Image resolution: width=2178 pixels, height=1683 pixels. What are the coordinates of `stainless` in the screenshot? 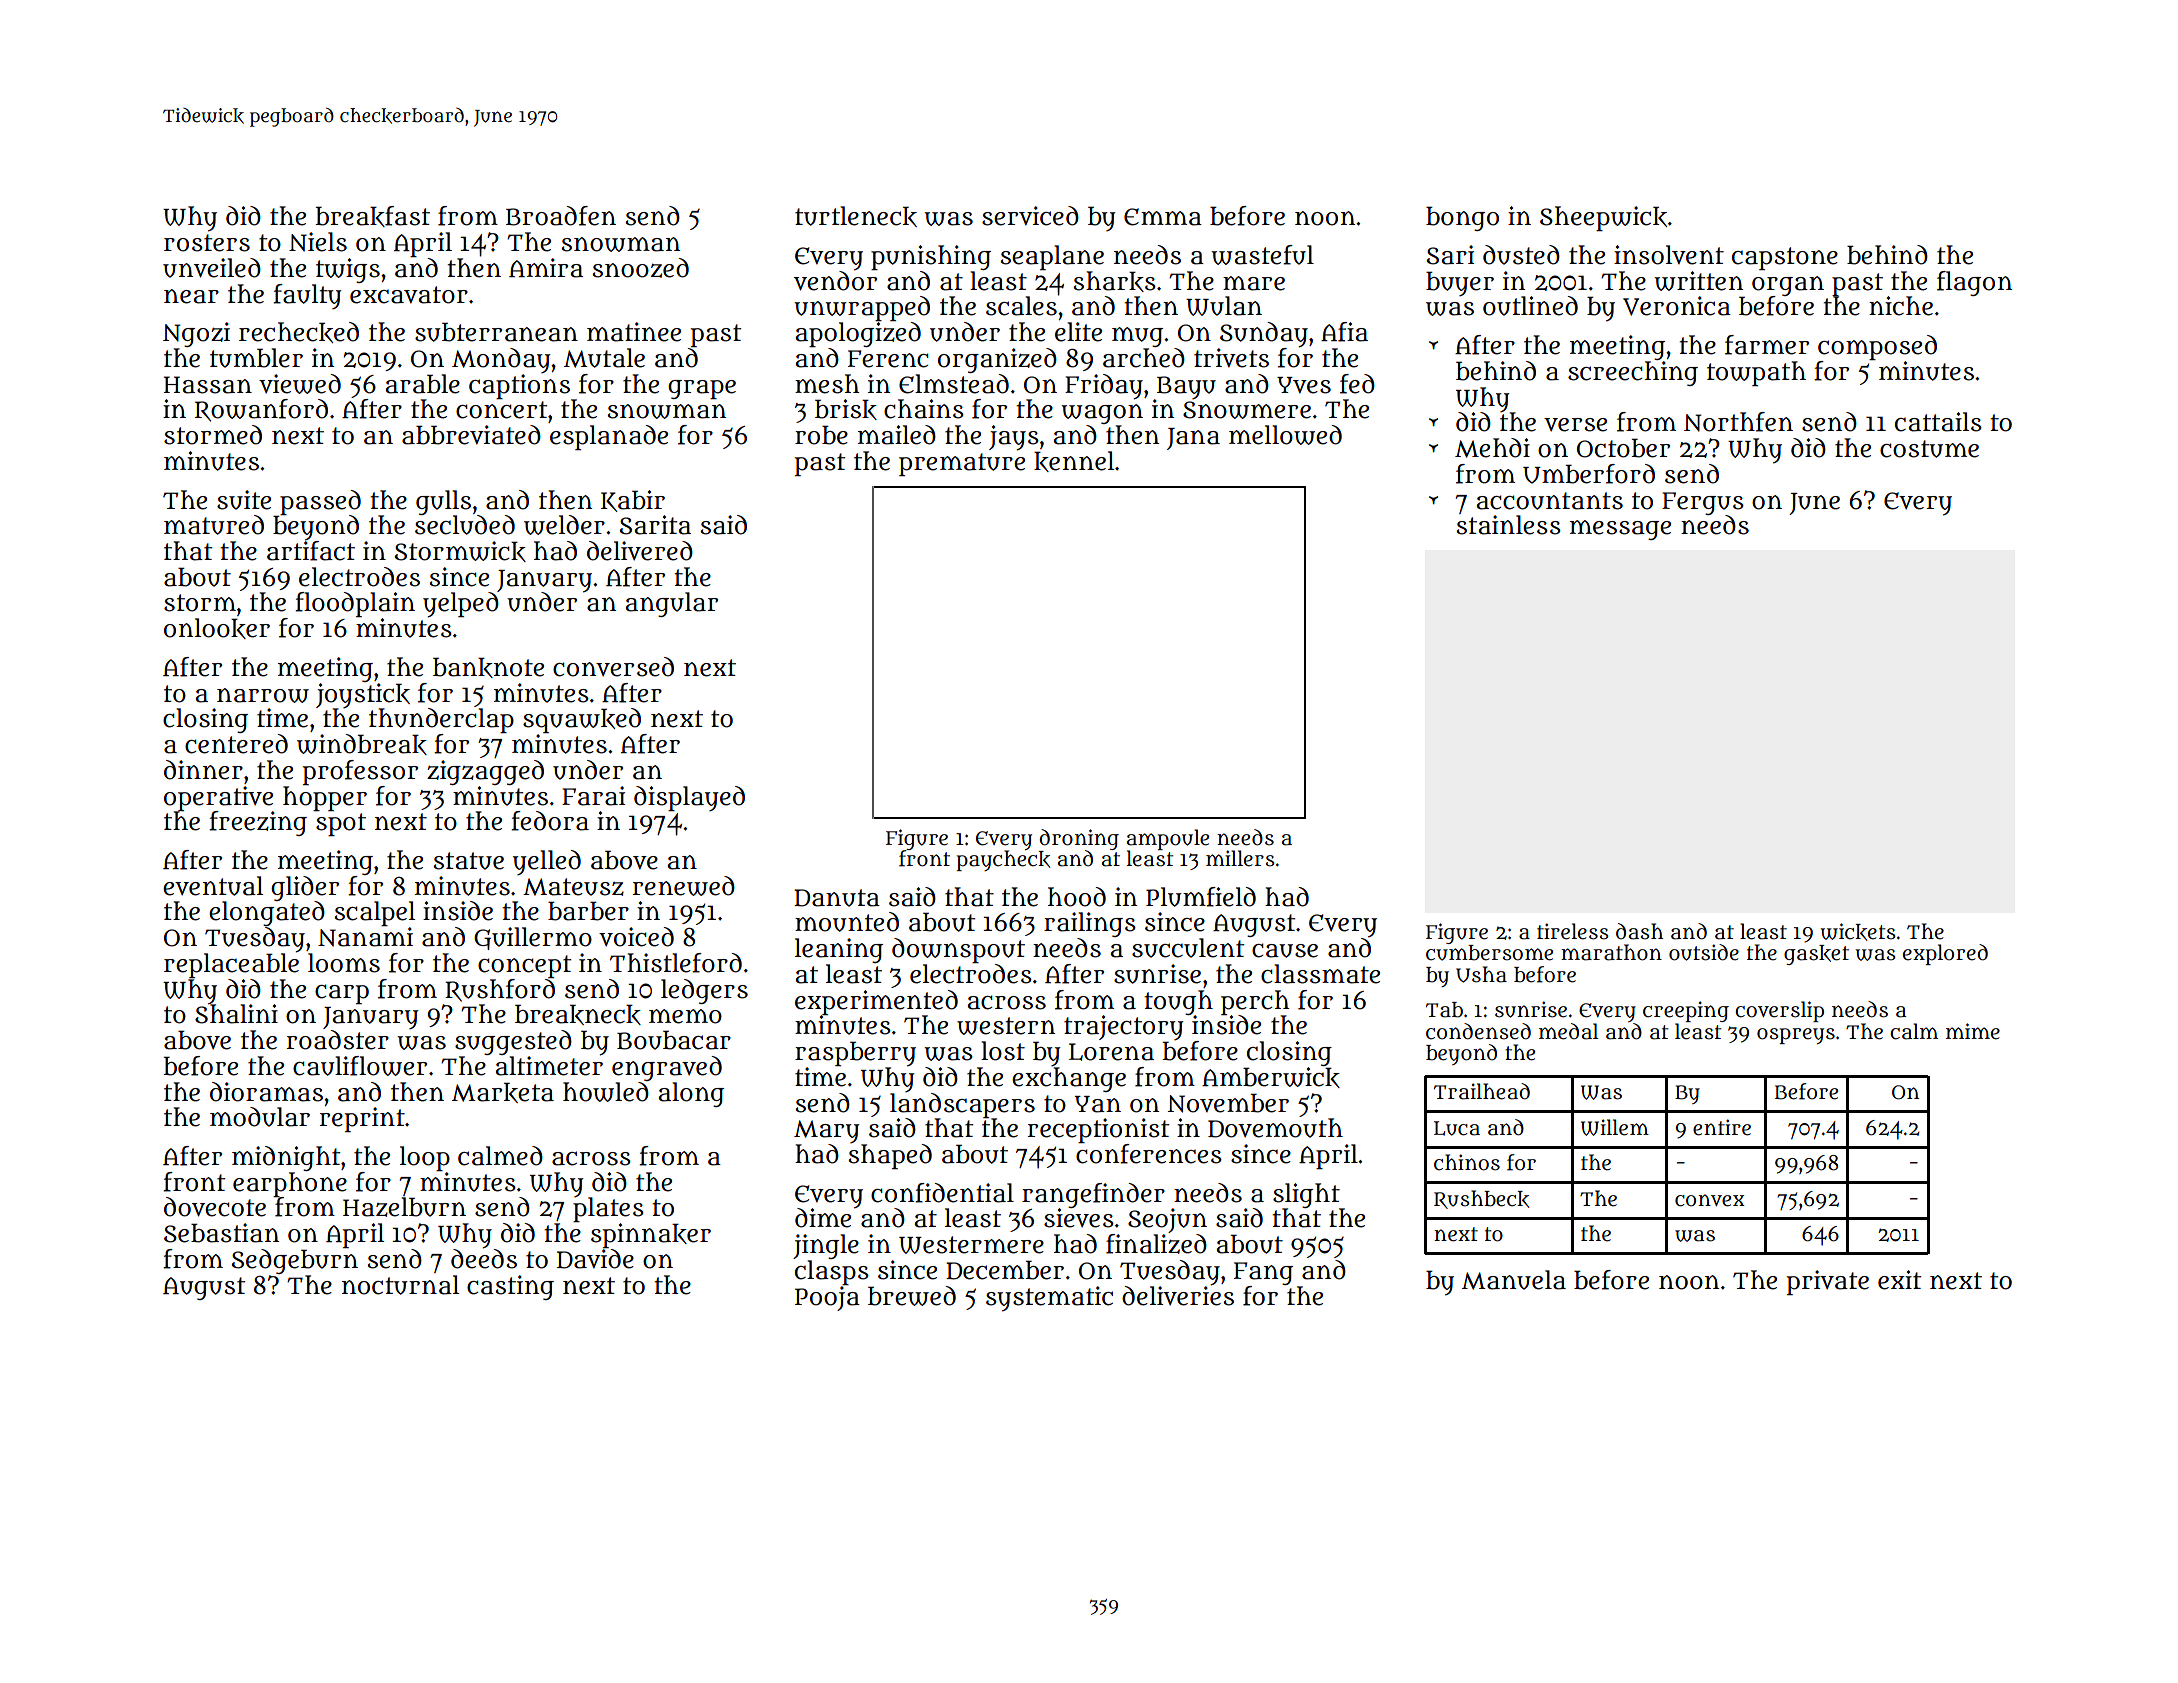 It's located at (1508, 525).
